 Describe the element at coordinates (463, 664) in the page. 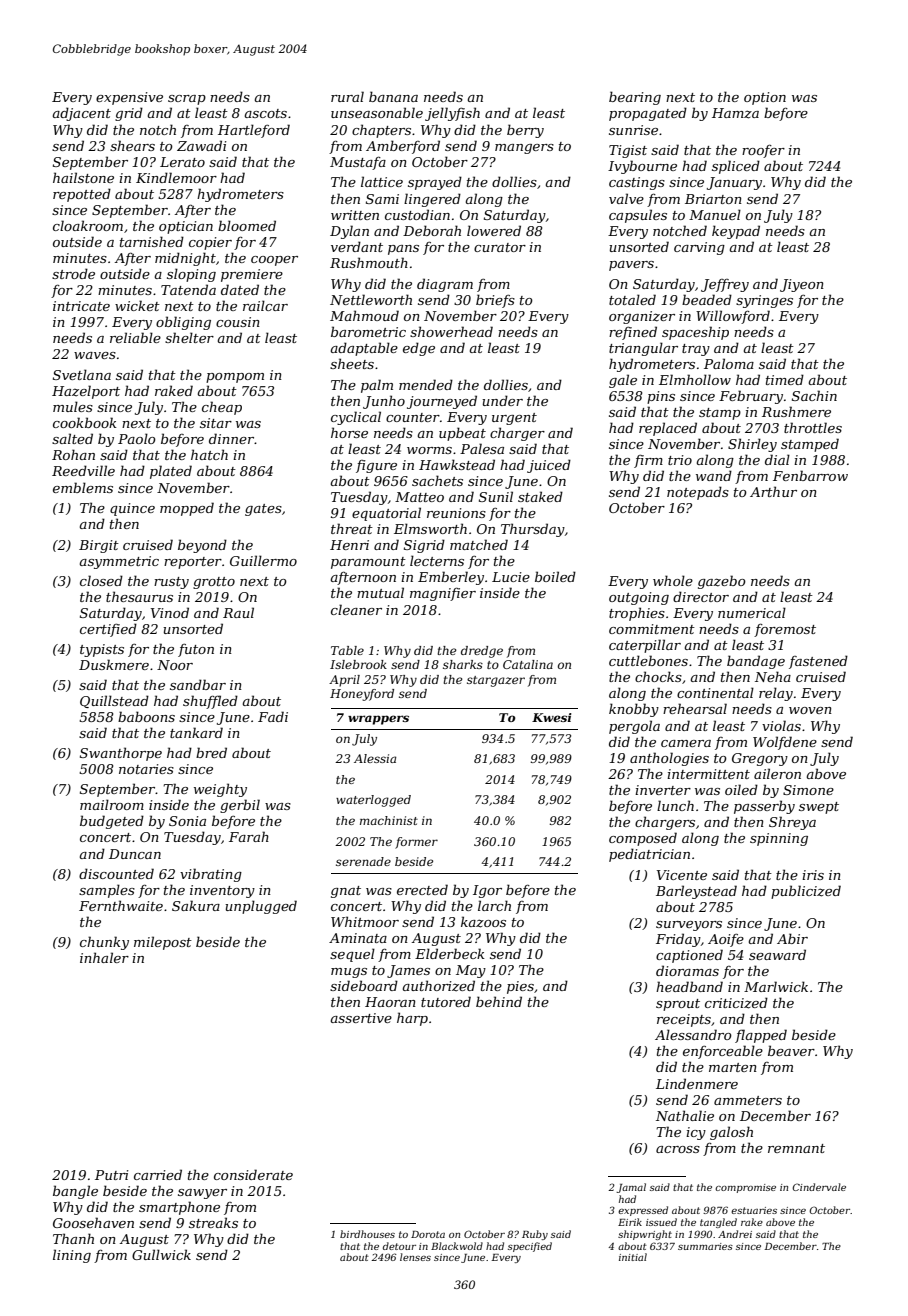

I see `sharks` at that location.
